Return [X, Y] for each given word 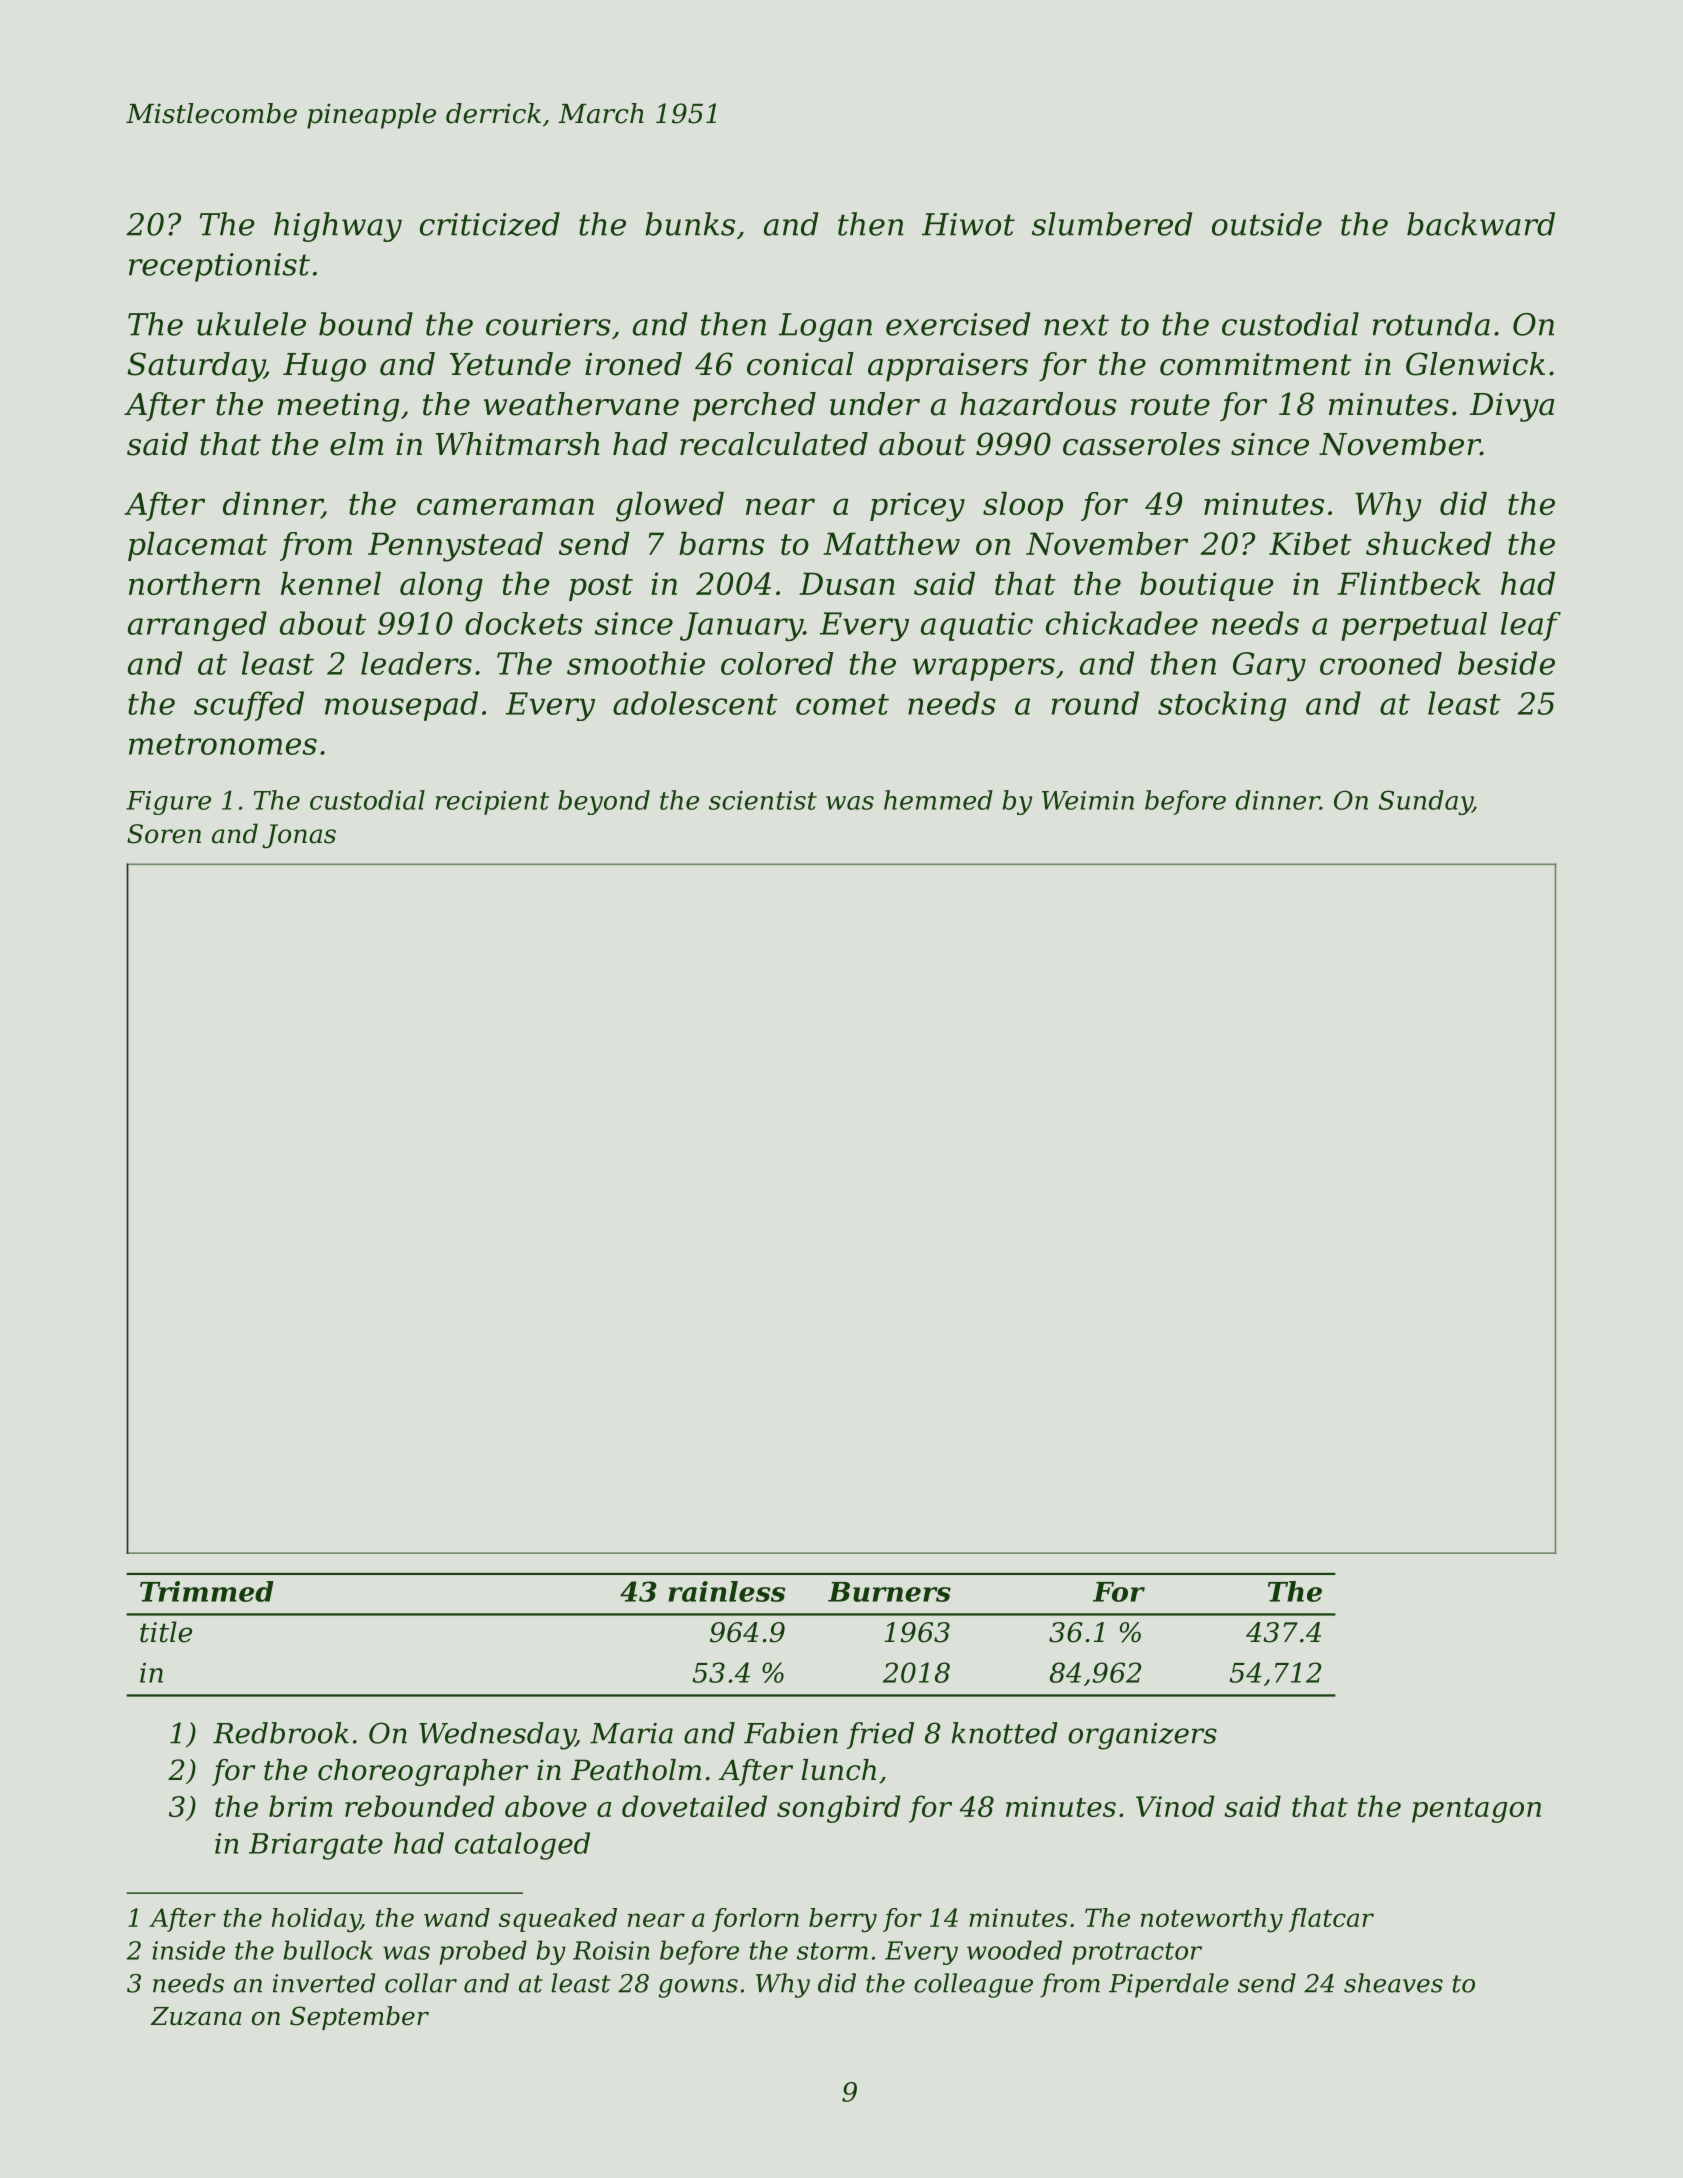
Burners [889, 1592]
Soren [164, 834]
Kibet [1310, 543]
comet [842, 704]
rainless [727, 1591]
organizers [1142, 1736]
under [875, 404]
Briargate [316, 1846]
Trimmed [207, 1591]
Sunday [1426, 802]
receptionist [219, 267]
